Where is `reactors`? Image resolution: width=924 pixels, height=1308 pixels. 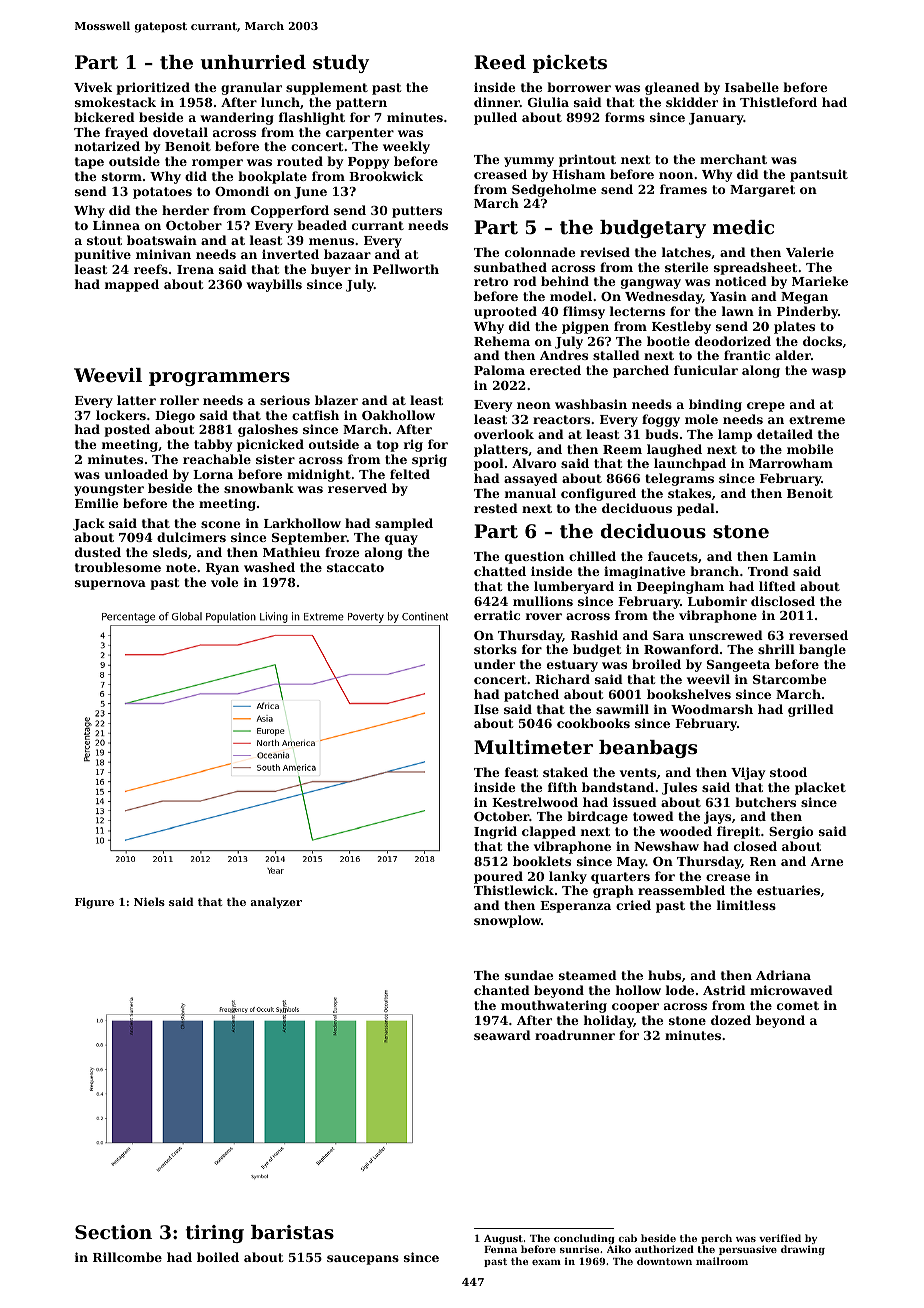
reactors is located at coordinates (561, 419).
